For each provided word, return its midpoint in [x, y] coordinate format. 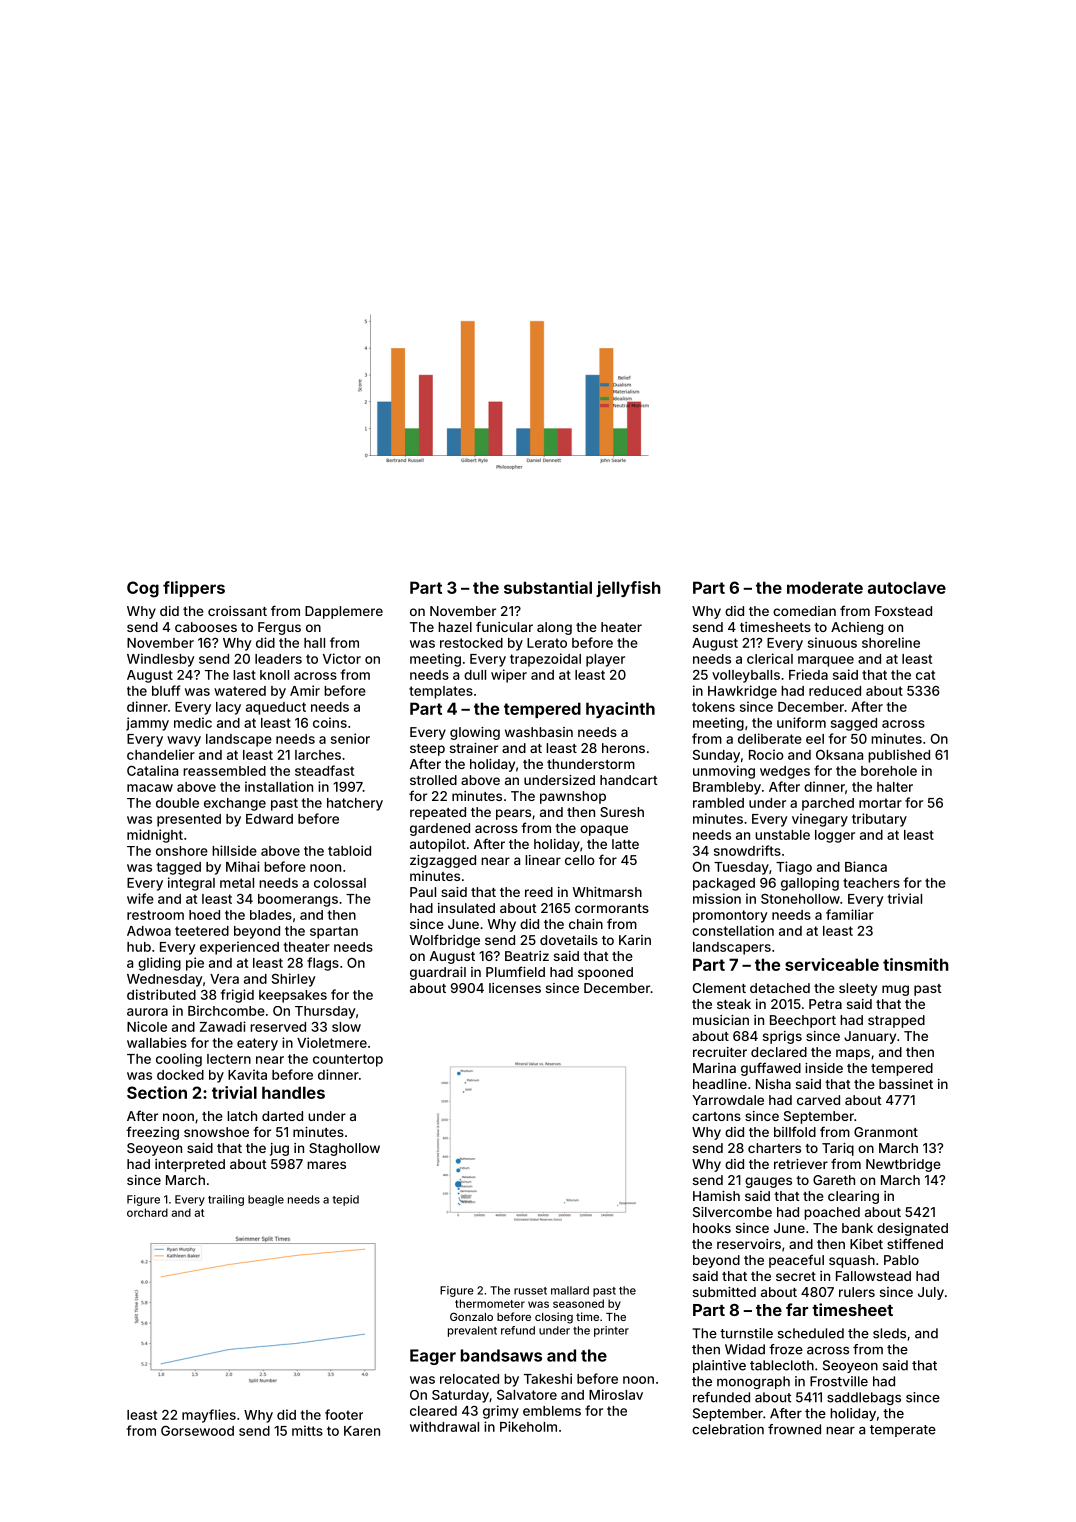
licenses [515, 988]
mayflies [209, 1416]
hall [314, 643]
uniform [801, 722]
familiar [850, 914]
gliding [159, 964]
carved [818, 1100]
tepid [345, 1200]
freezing [152, 1133]
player [605, 660]
